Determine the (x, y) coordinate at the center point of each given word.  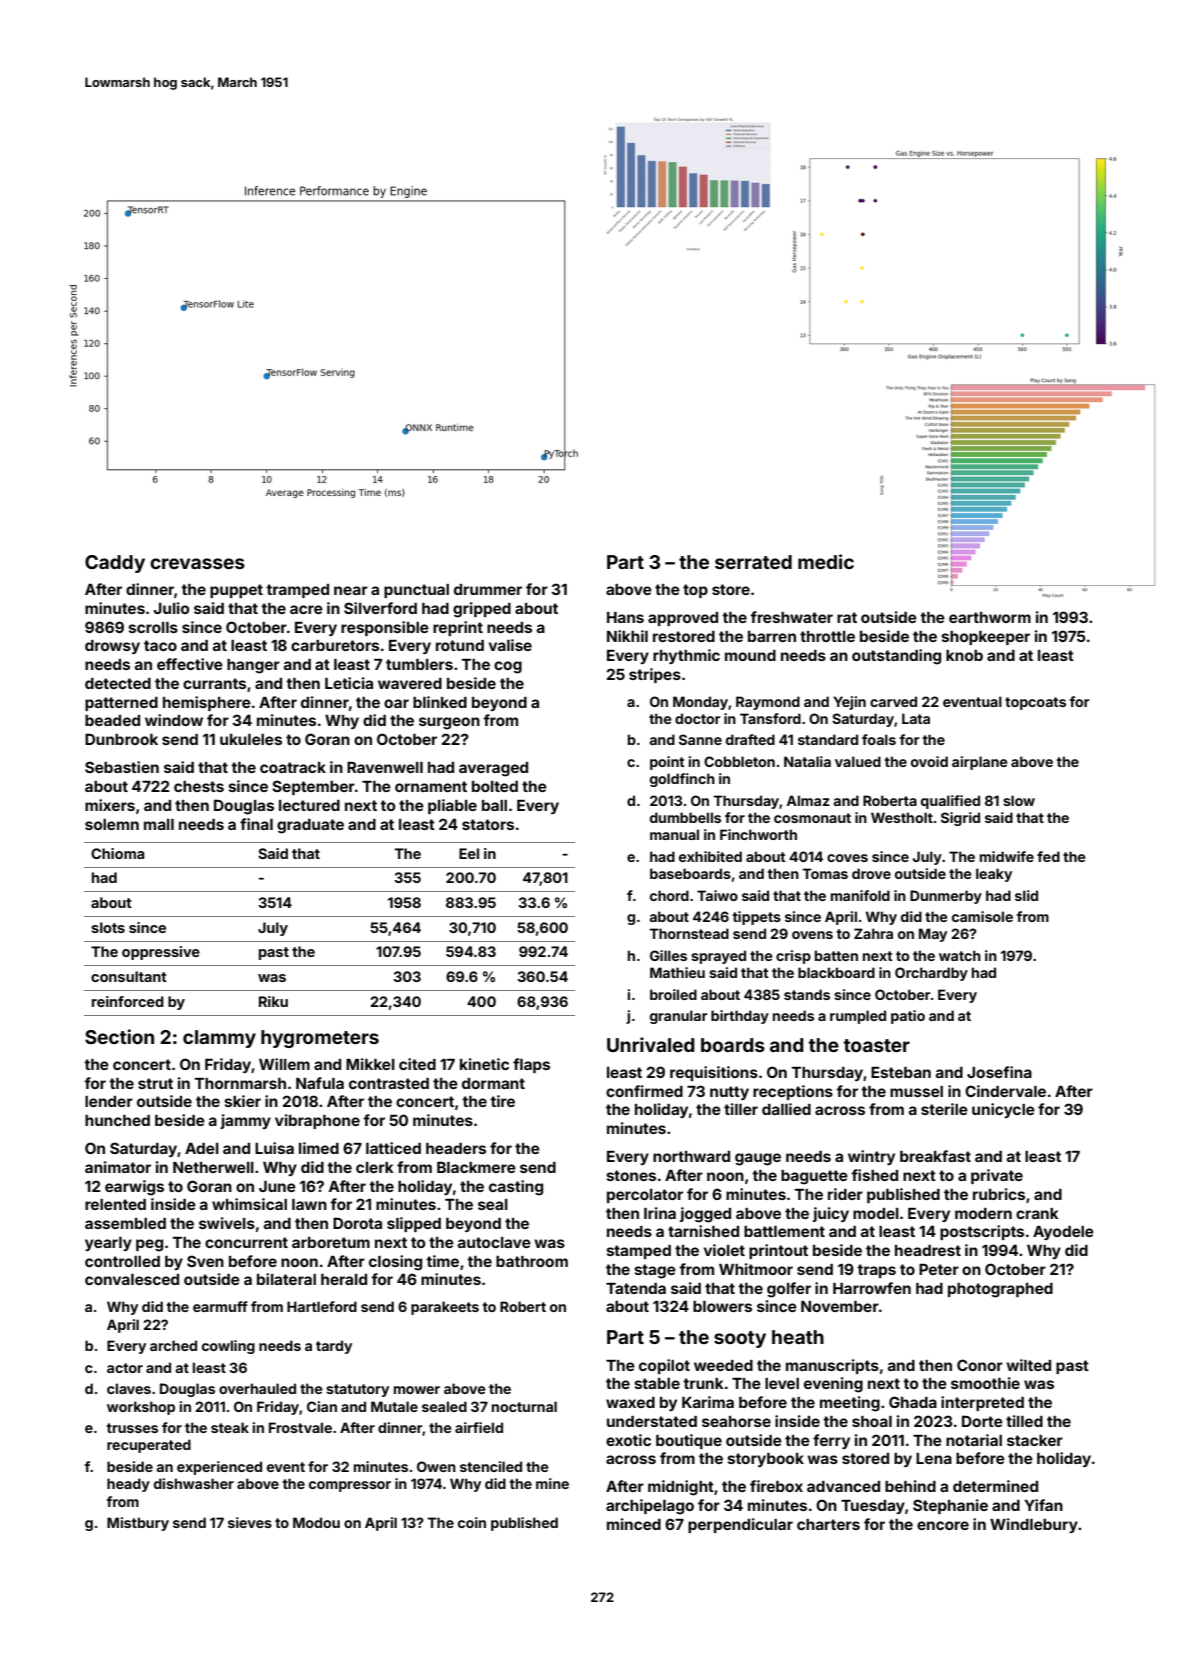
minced (634, 1524)
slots (108, 927)
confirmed (644, 1091)
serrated (753, 562)
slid (1026, 895)
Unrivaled (651, 1044)
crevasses (197, 563)
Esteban (901, 1072)
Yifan (1043, 1505)
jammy (245, 1121)
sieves (250, 1522)
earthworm (990, 617)
